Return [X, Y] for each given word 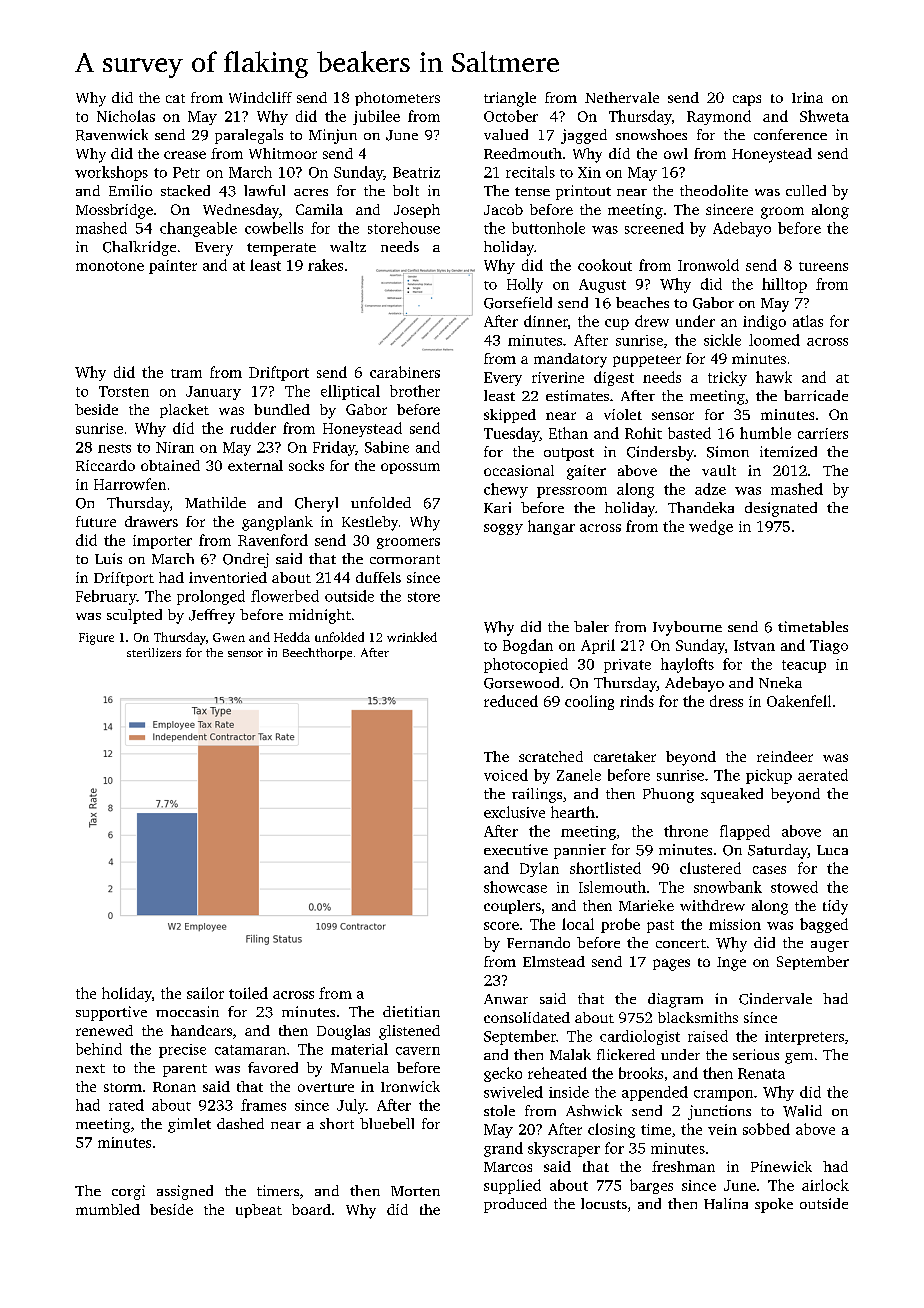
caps [747, 100]
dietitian [411, 1011]
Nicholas [126, 116]
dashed [240, 1123]
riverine [558, 377]
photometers [397, 99]
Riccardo [105, 465]
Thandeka [701, 507]
